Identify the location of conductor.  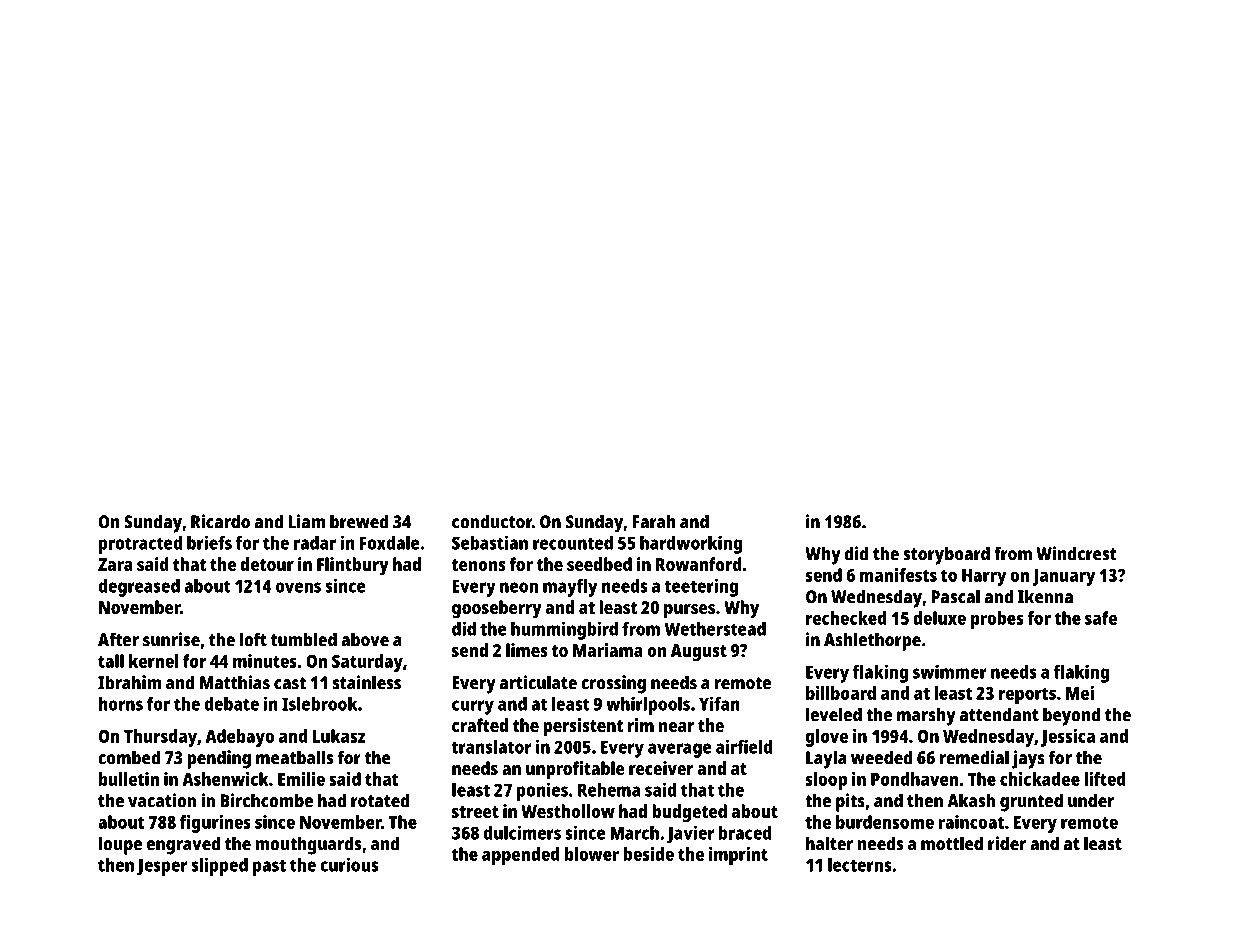
(492, 521).
